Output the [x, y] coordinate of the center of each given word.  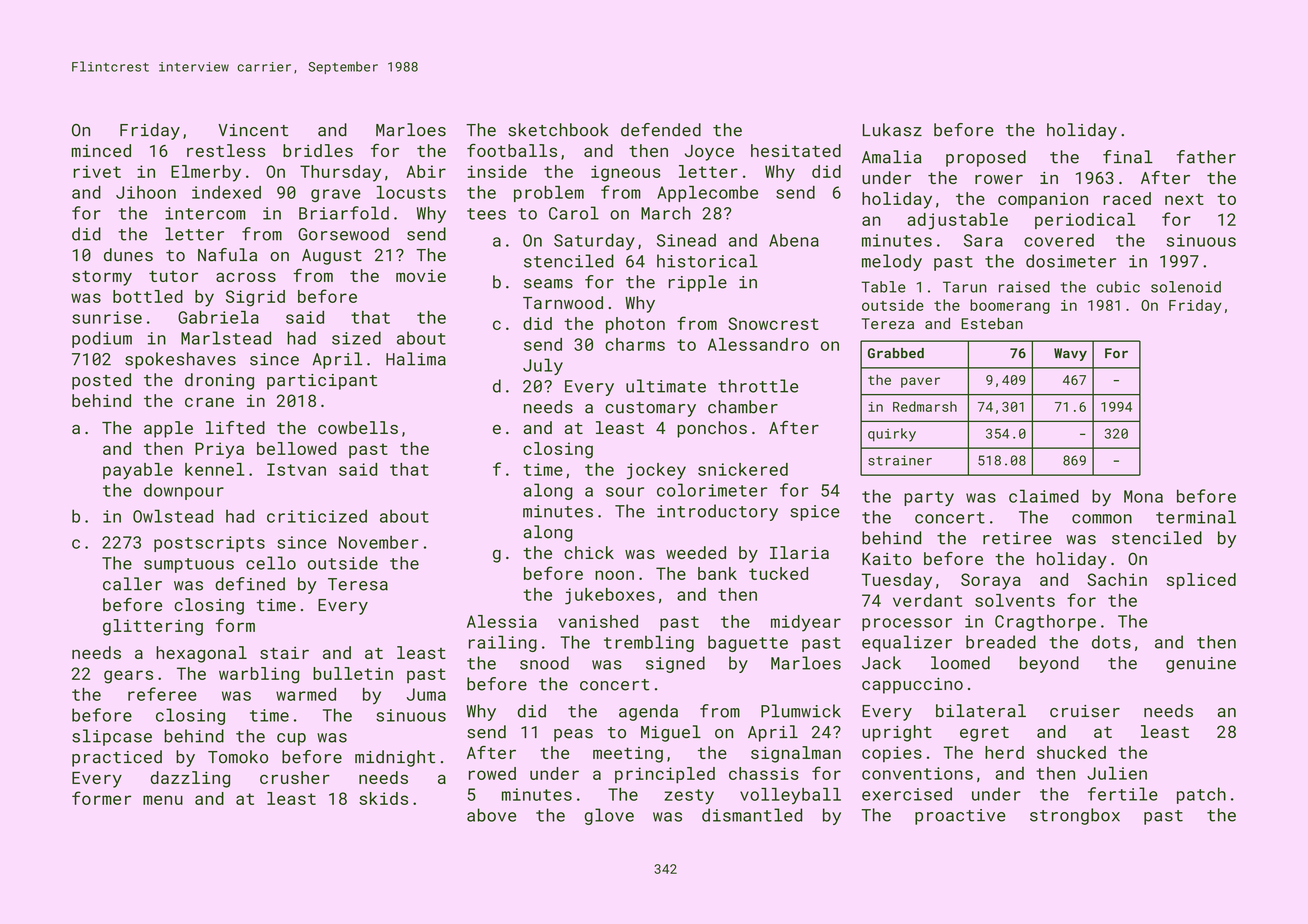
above [491, 815]
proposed [986, 158]
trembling [649, 643]
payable [138, 471]
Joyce [709, 153]
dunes [128, 255]
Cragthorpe [1045, 622]
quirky [892, 435]
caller [132, 584]
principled [665, 775]
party [929, 498]
